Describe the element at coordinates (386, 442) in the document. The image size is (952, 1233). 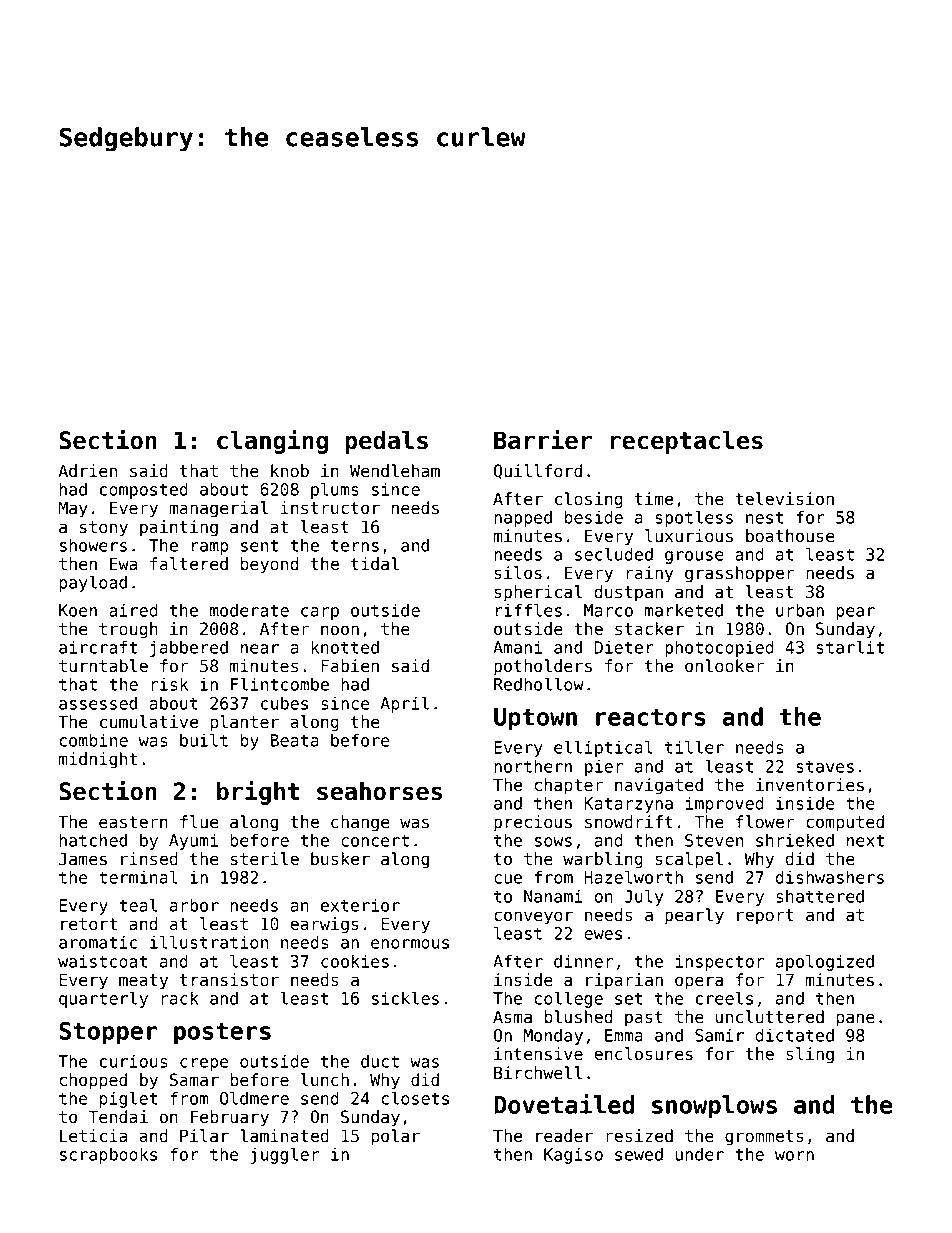
I see `pedals` at that location.
